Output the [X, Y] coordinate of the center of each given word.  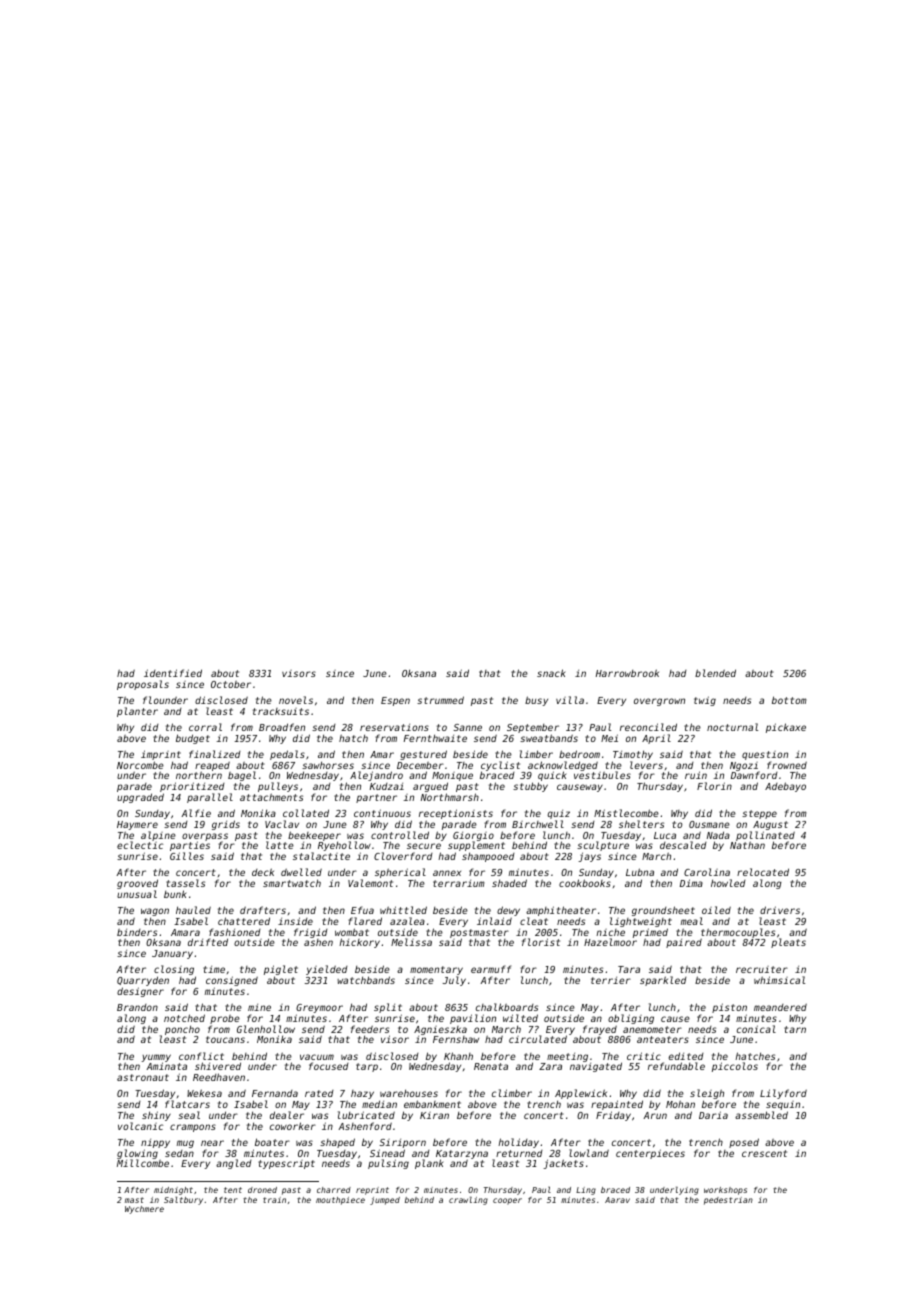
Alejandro [376, 776]
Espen [395, 701]
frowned [787, 765]
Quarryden [143, 981]
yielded [327, 970]
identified [173, 673]
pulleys [278, 787]
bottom [789, 700]
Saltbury [183, 1200]
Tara [629, 969]
